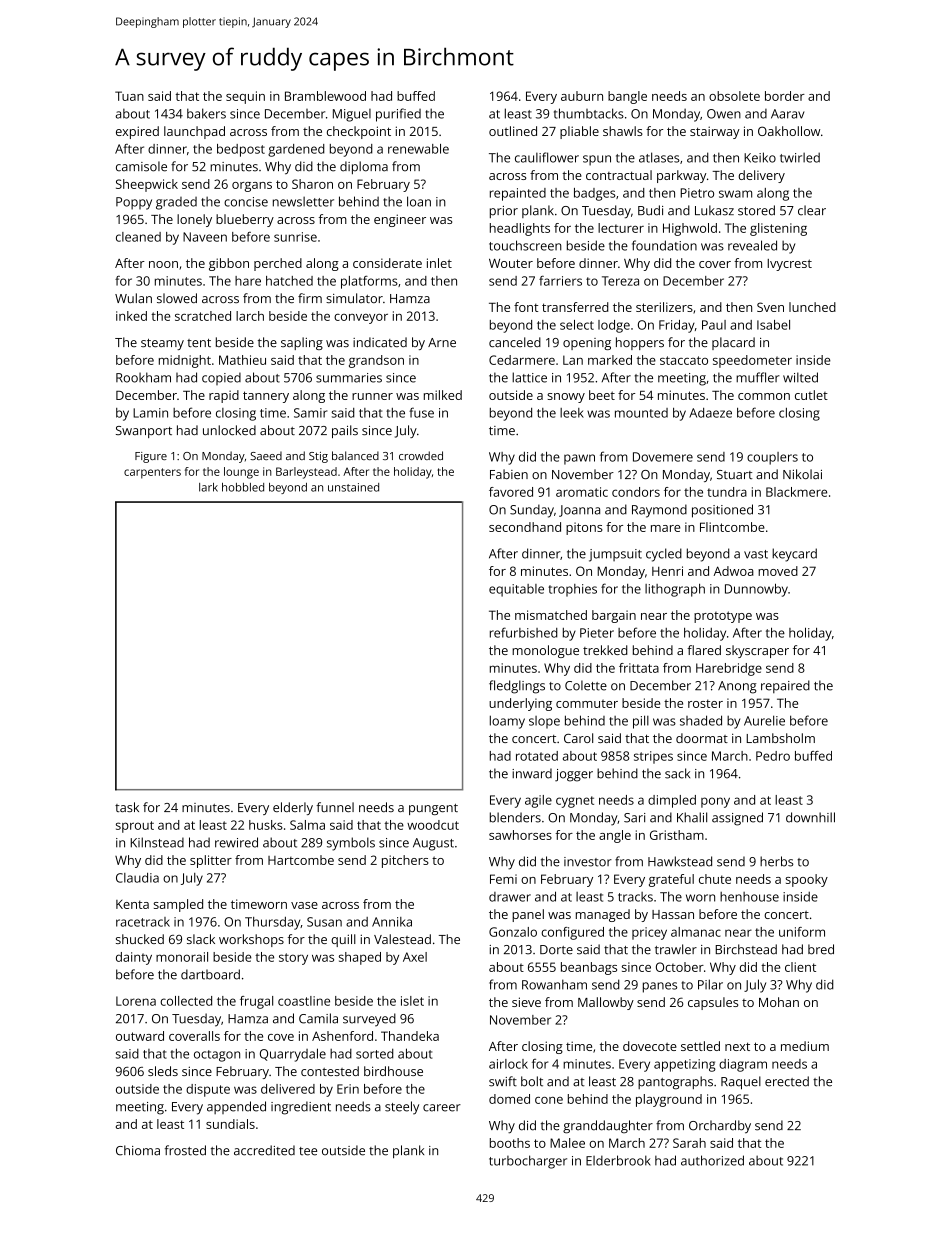  I want to click on Samir, so click(310, 413).
